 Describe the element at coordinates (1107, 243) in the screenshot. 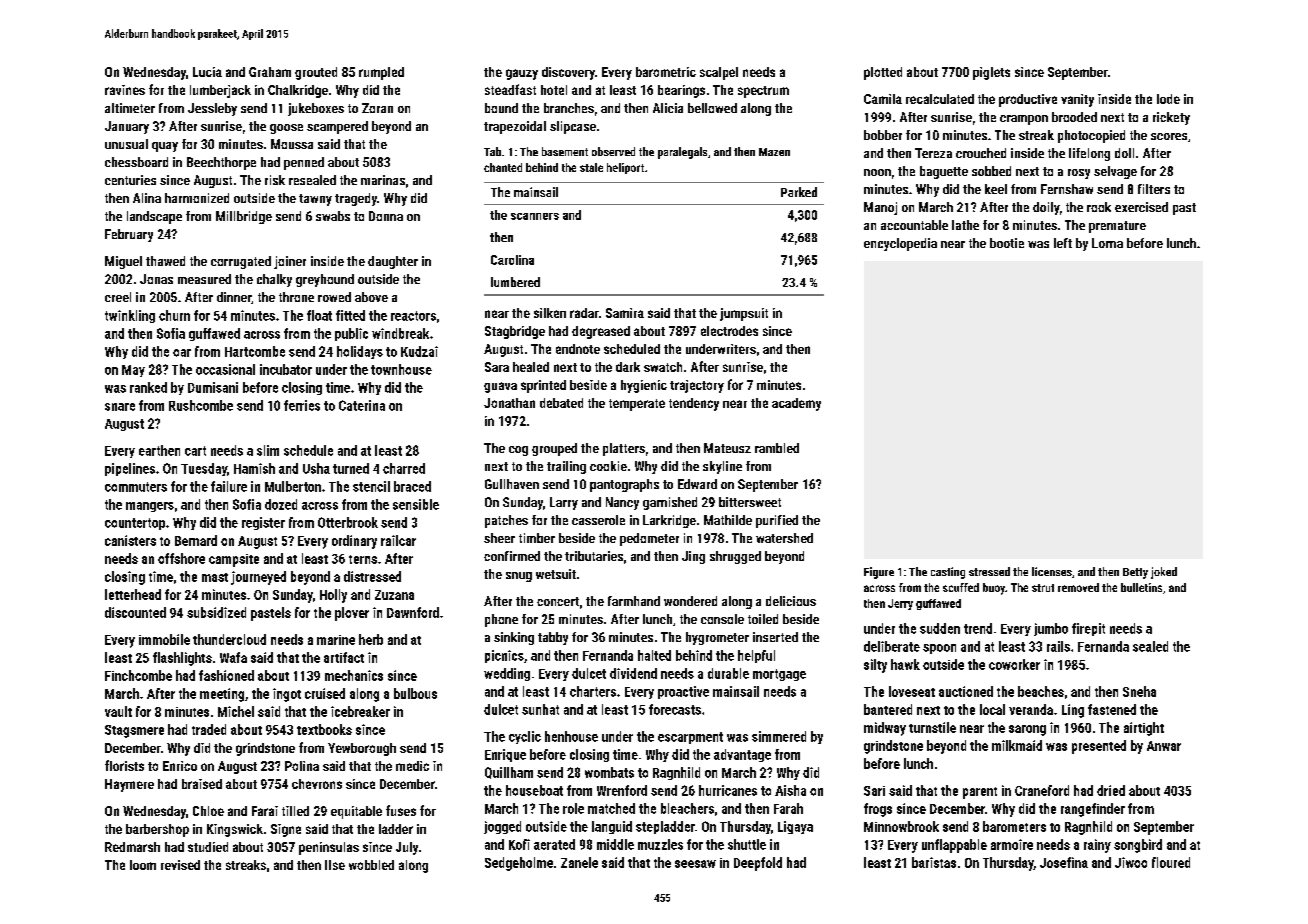

I see `Lorna` at that location.
